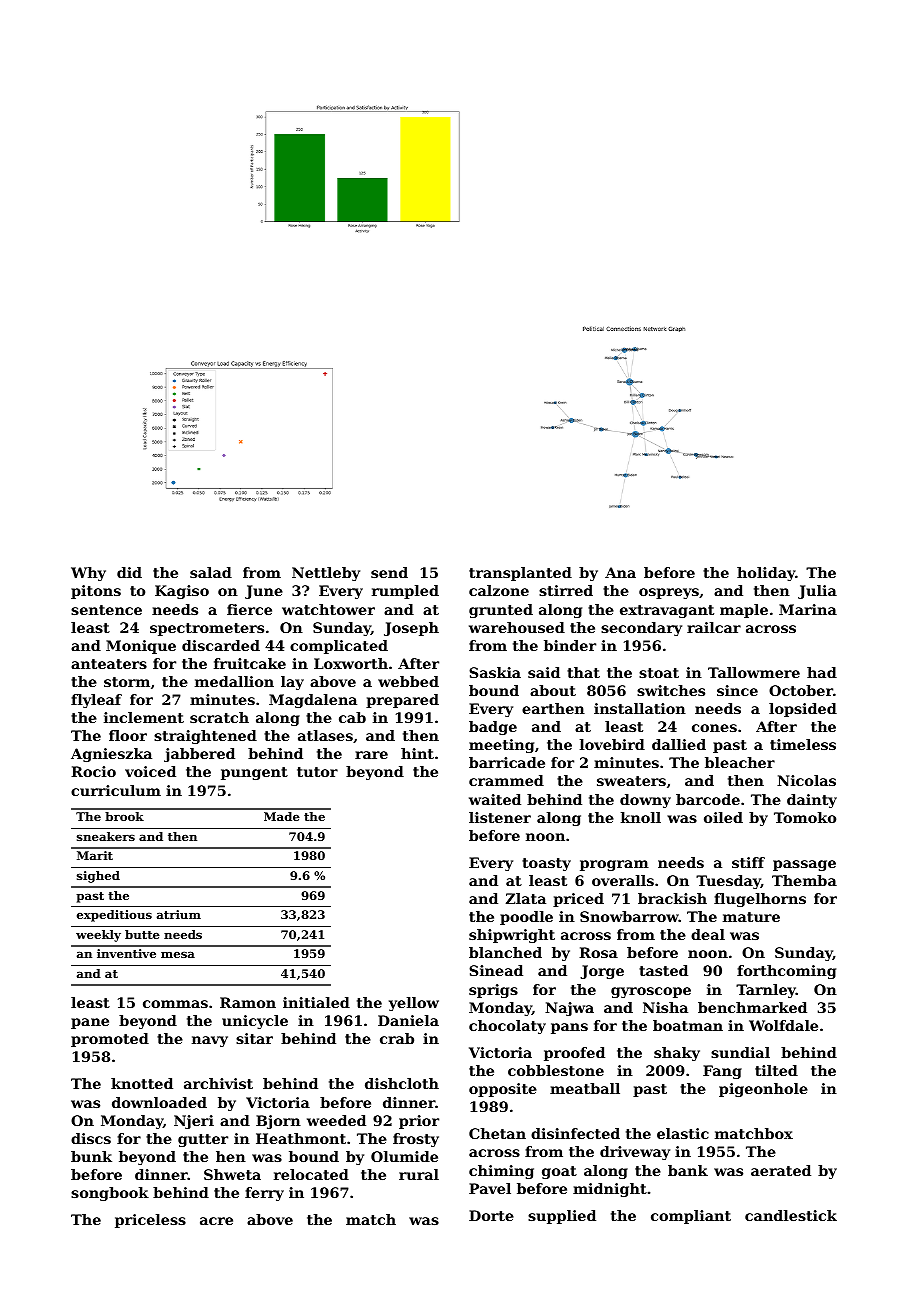 This screenshot has width=908, height=1316. Describe the element at coordinates (766, 574) in the screenshot. I see `holiday` at that location.
